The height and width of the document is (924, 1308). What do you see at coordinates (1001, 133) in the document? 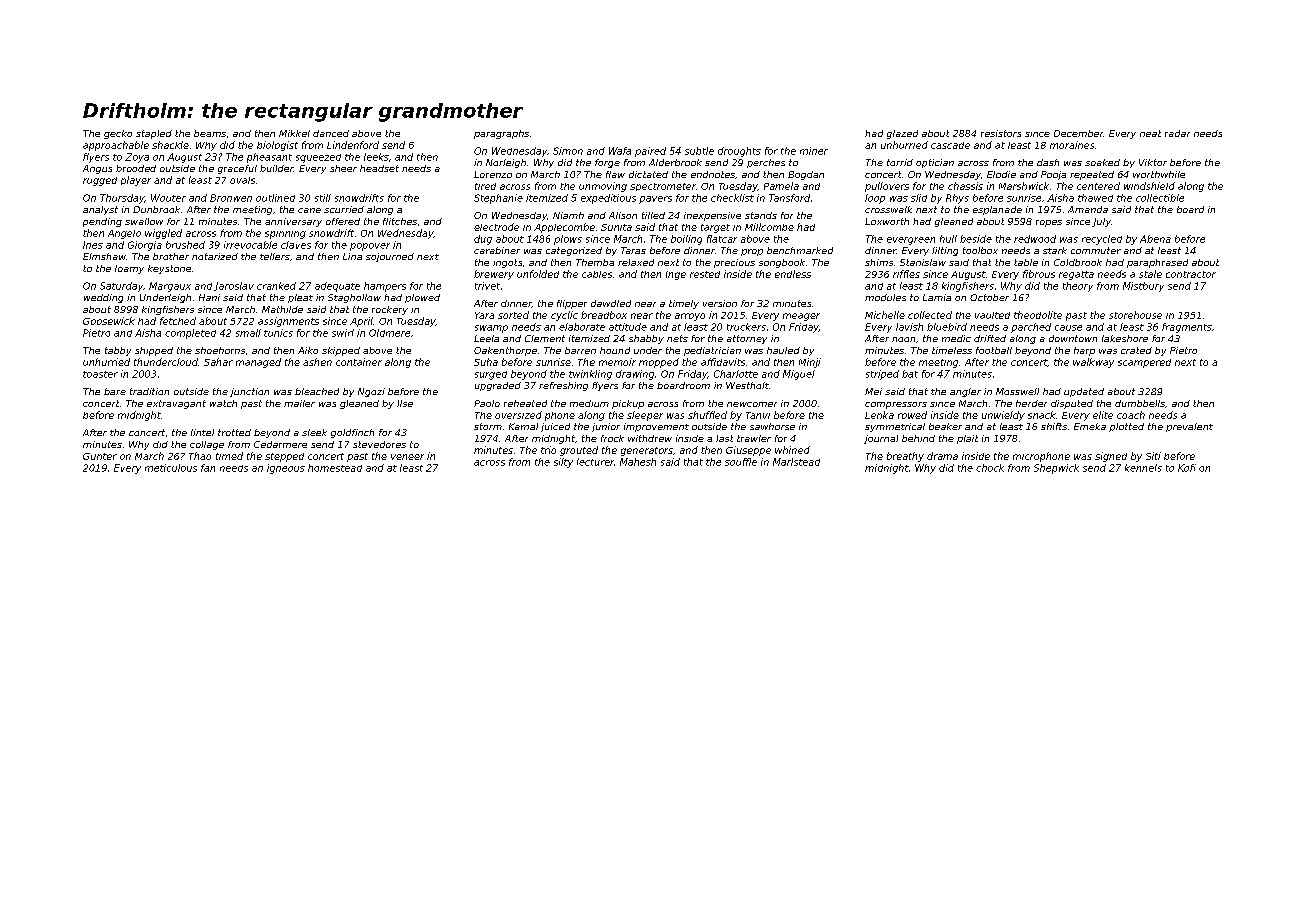
I see `resistors` at bounding box center [1001, 133].
